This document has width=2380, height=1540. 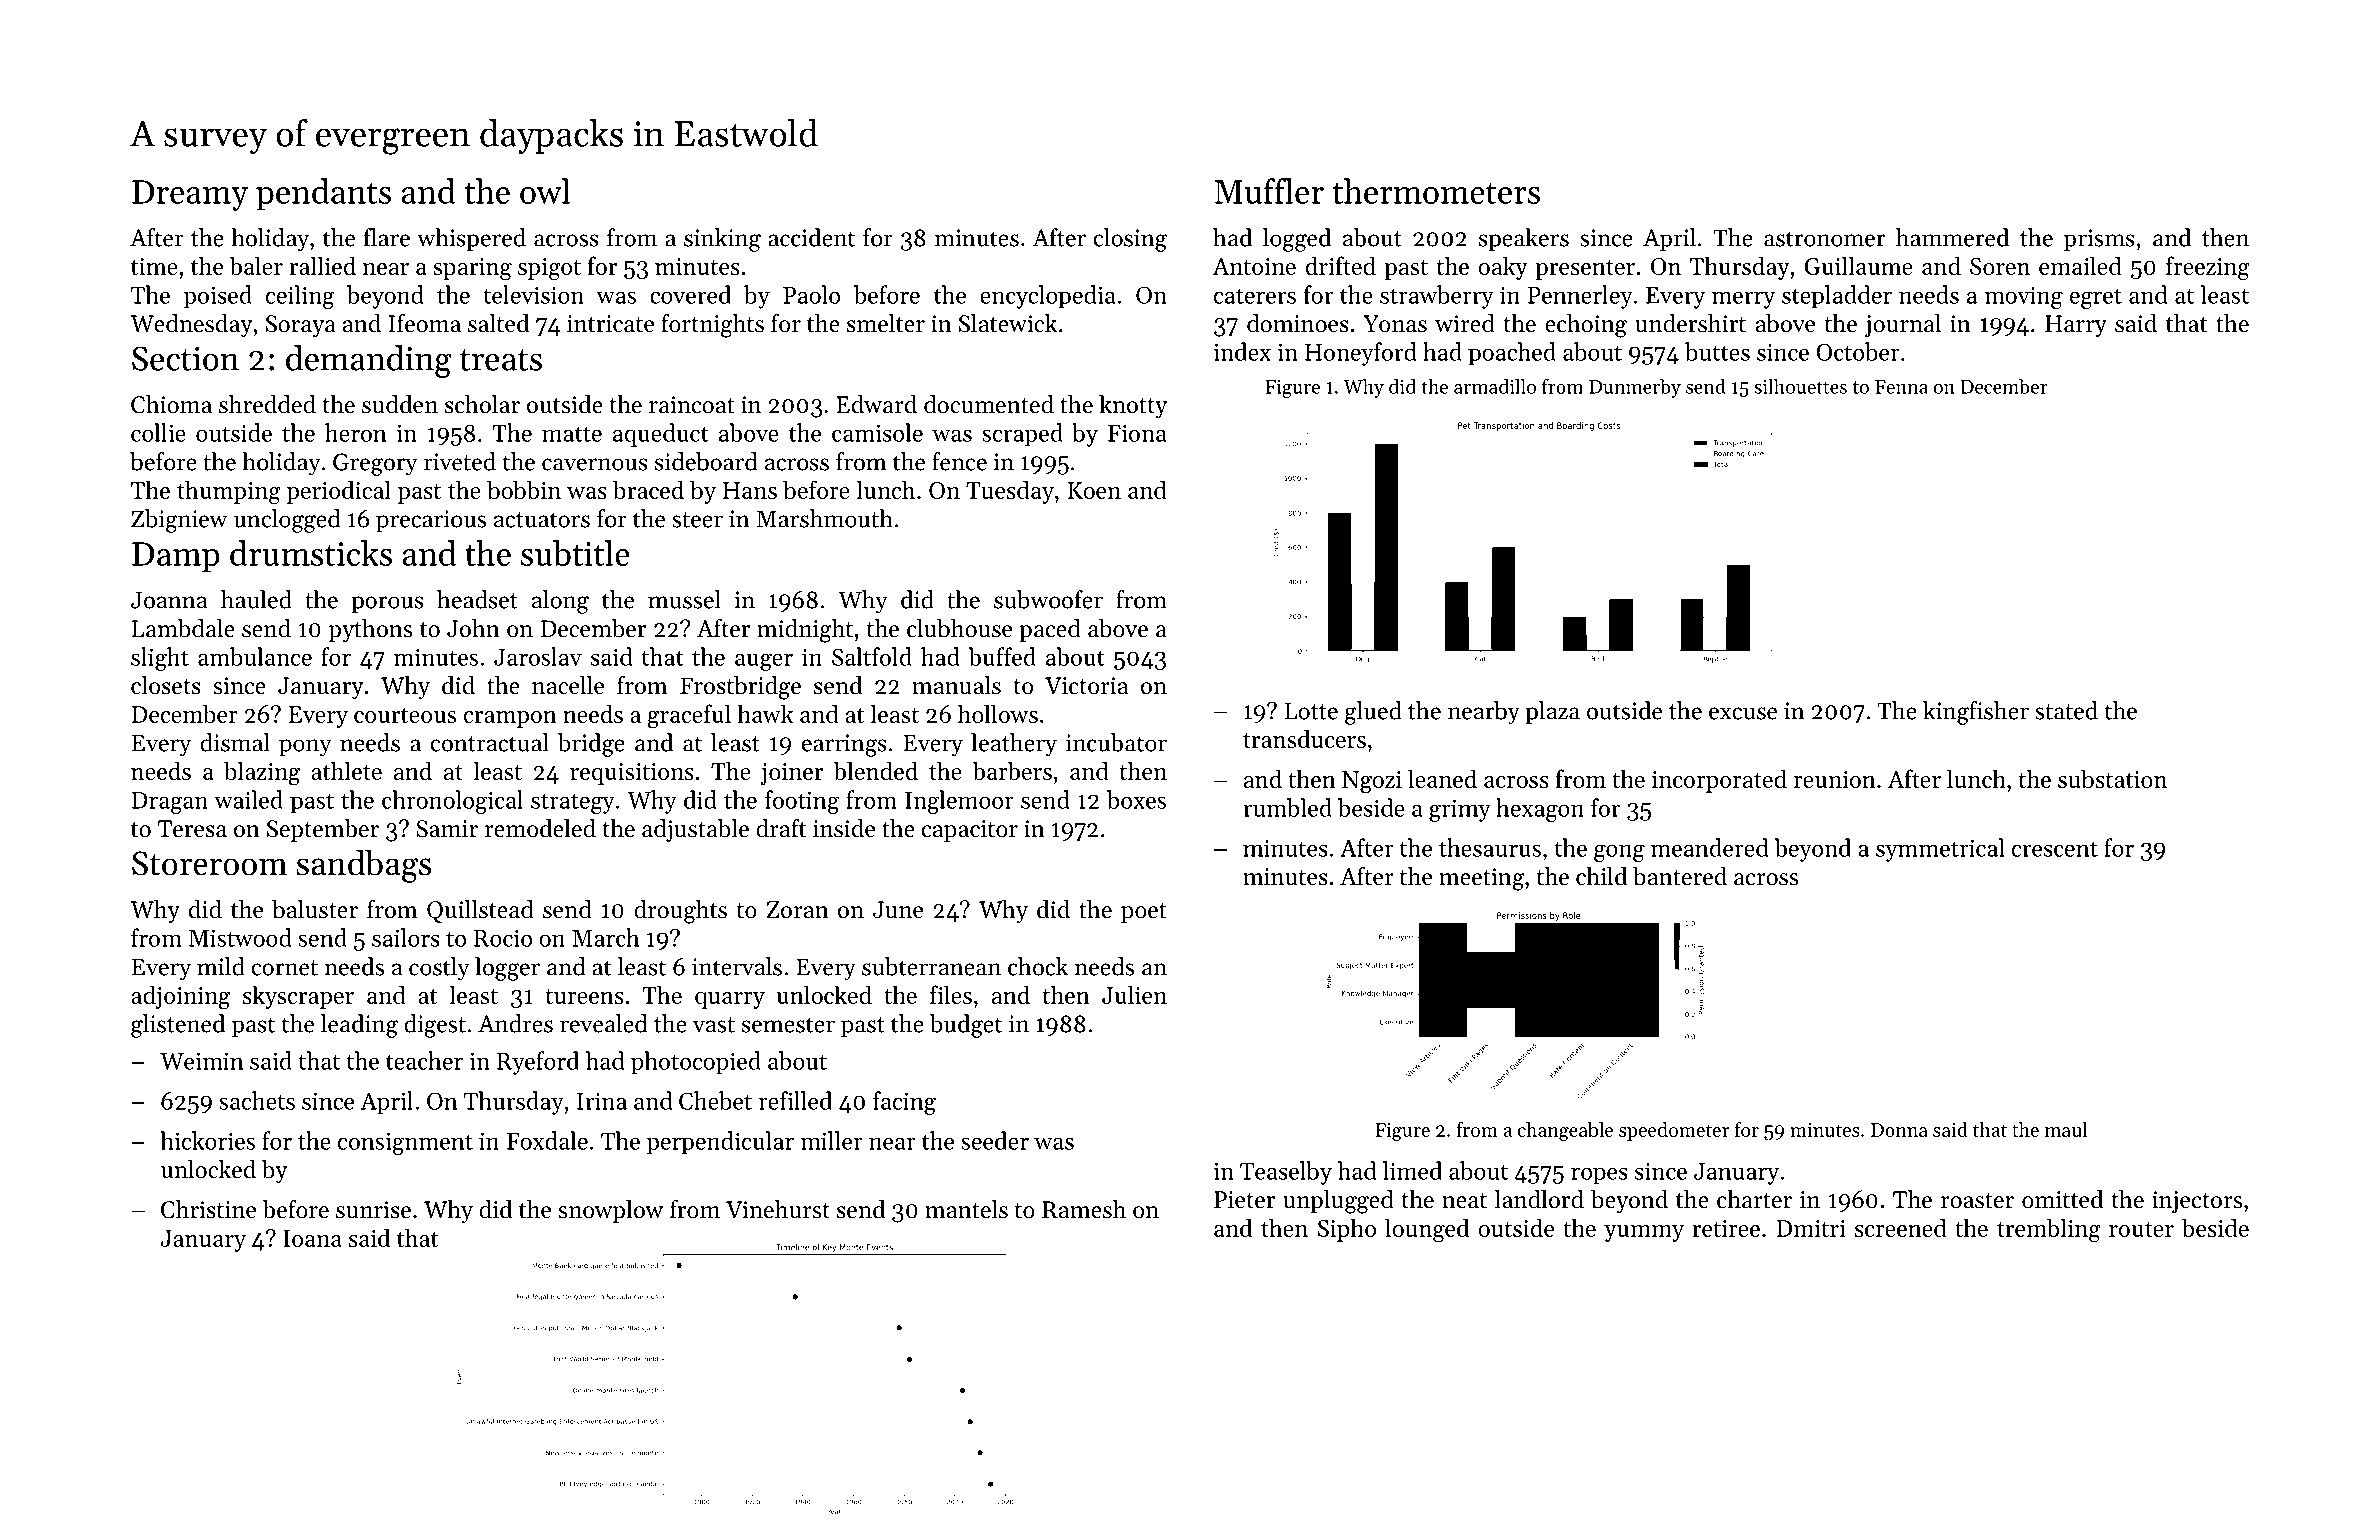 What do you see at coordinates (1952, 237) in the document?
I see `hammered` at bounding box center [1952, 237].
